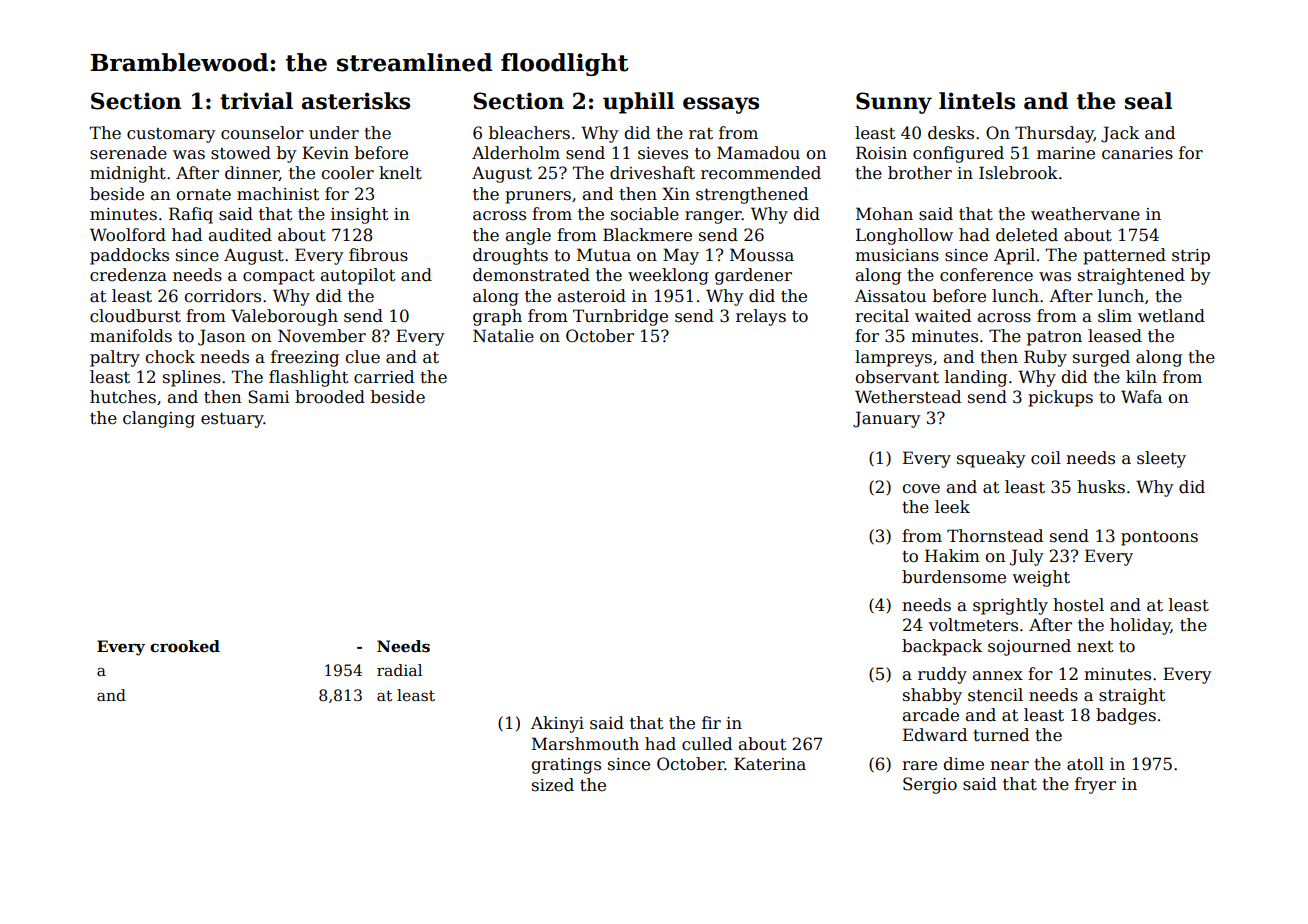 This page has height=924, width=1308. I want to click on Kevin, so click(325, 153).
